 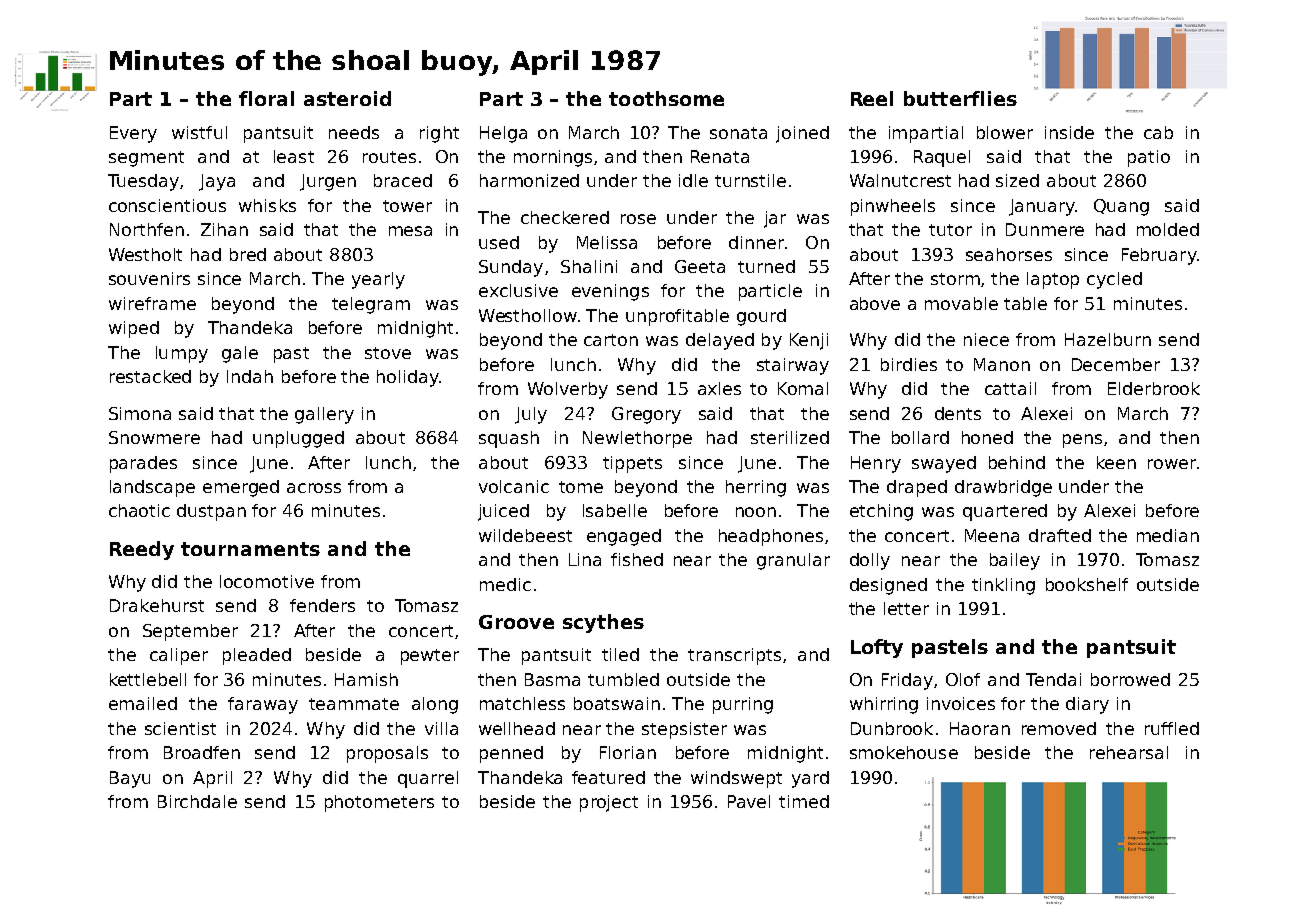 What do you see at coordinates (875, 303) in the page?
I see `above` at bounding box center [875, 303].
